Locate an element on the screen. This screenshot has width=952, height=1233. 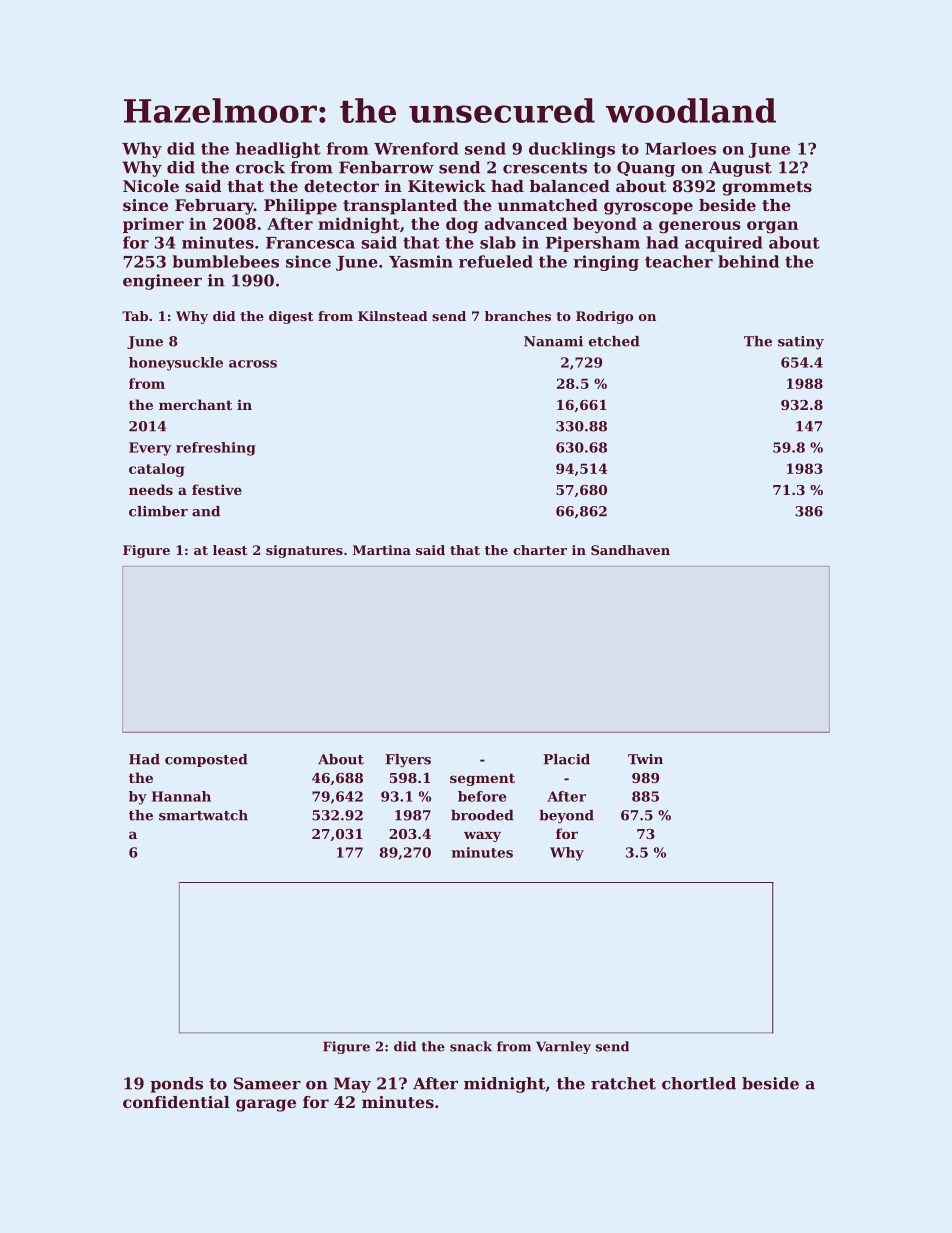
Twin is located at coordinates (645, 759).
